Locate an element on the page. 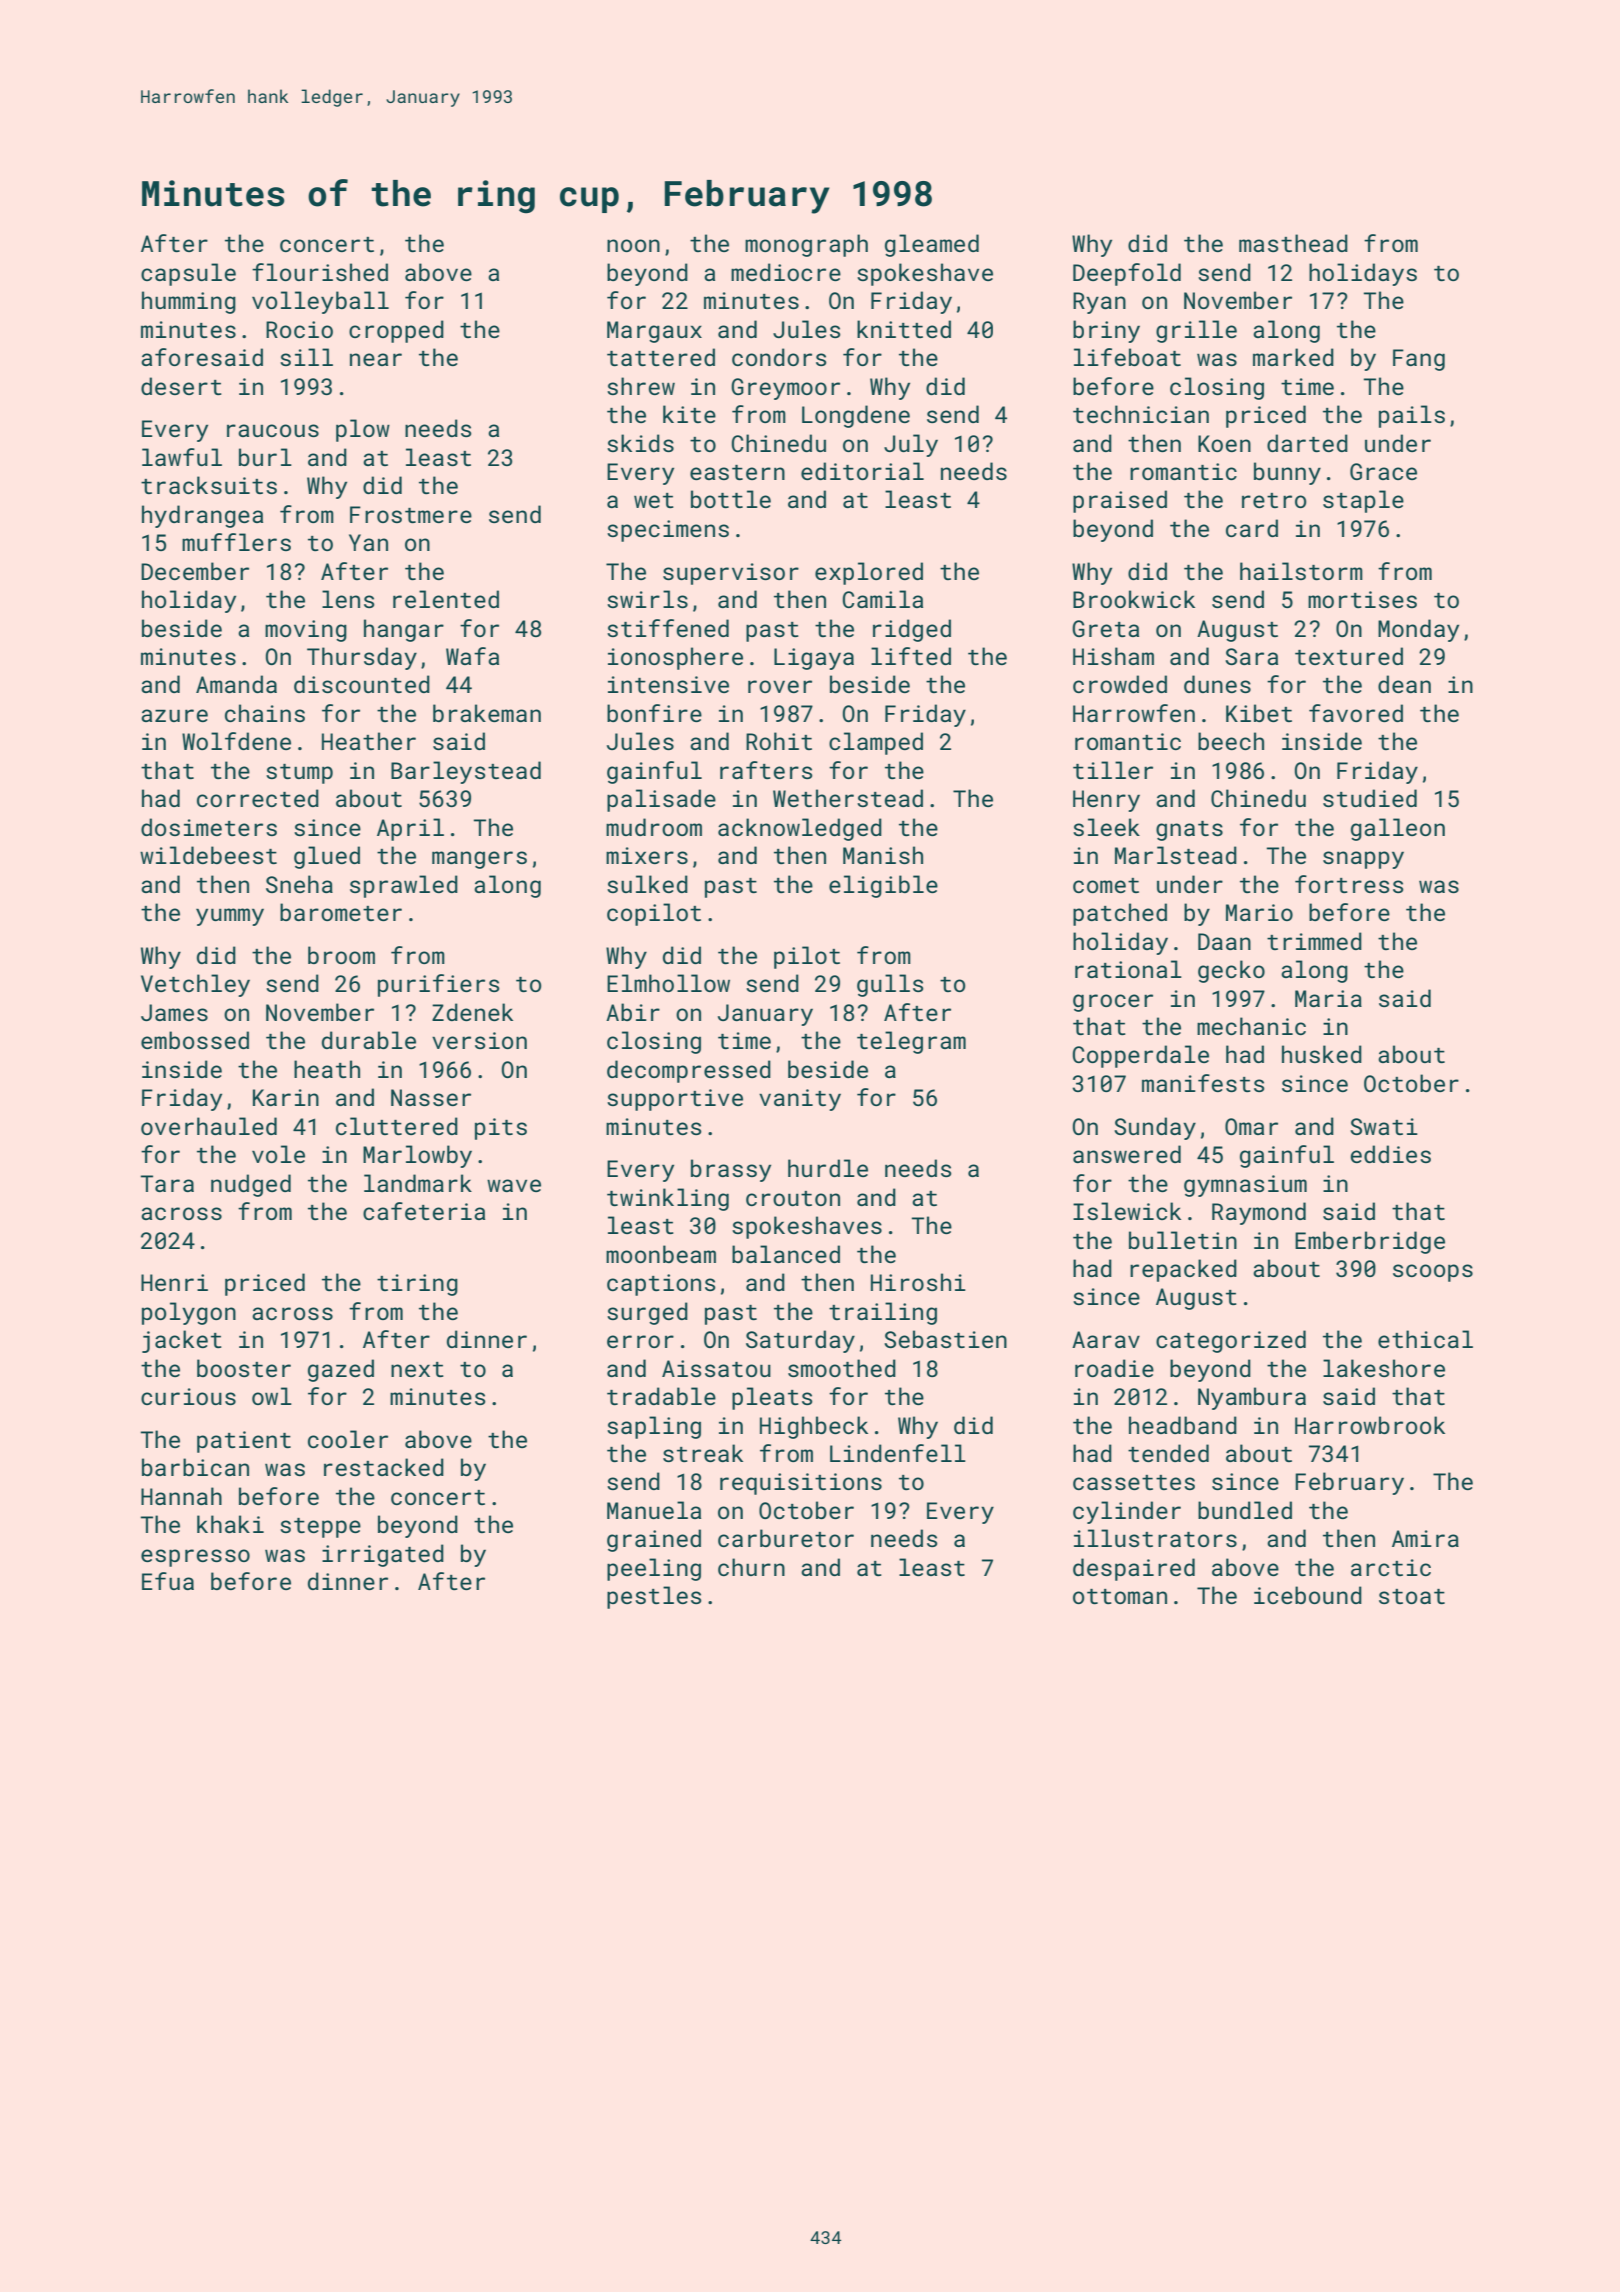  masthead is located at coordinates (1293, 243).
